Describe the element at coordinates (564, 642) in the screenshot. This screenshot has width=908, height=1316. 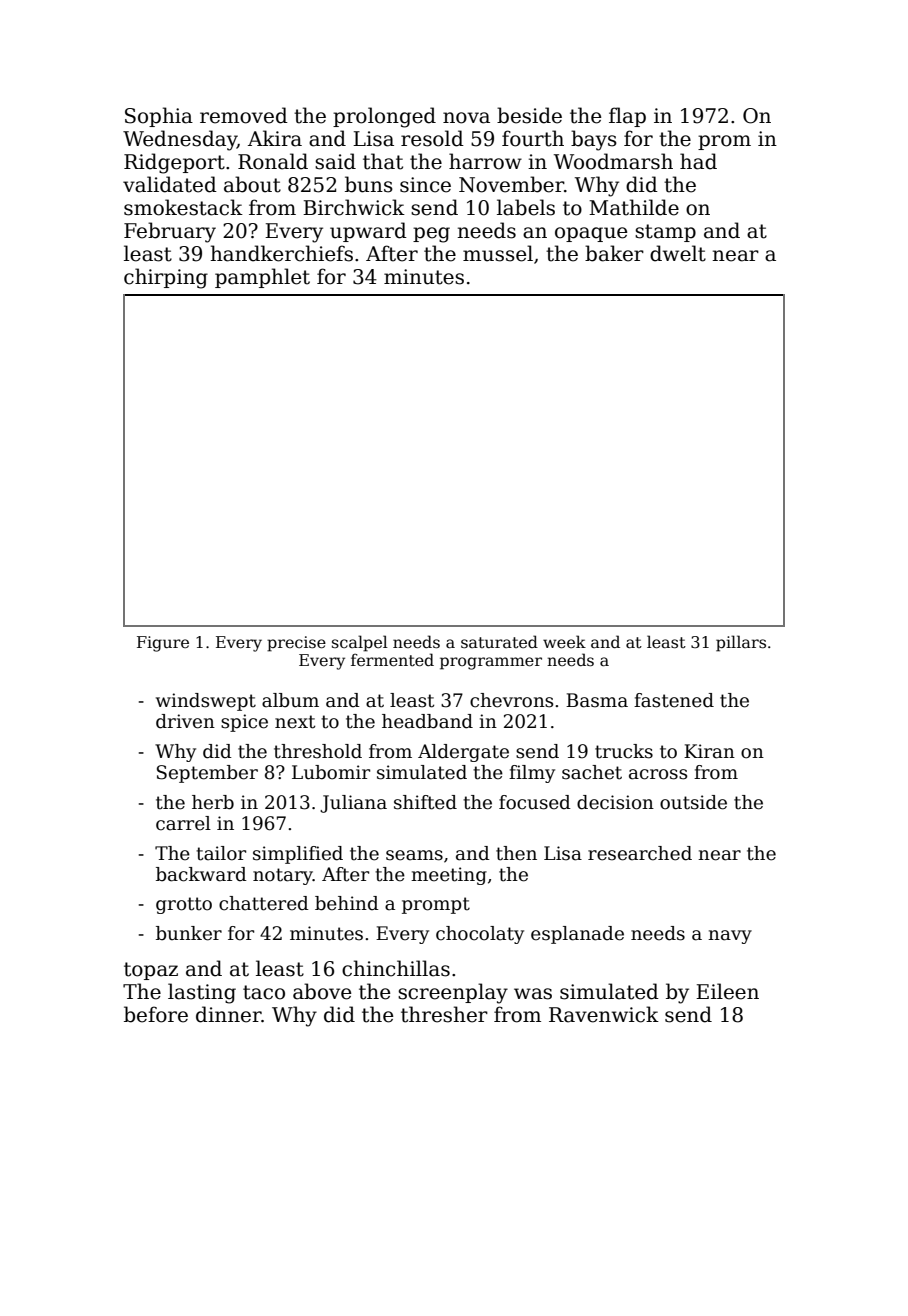
I see `week` at that location.
